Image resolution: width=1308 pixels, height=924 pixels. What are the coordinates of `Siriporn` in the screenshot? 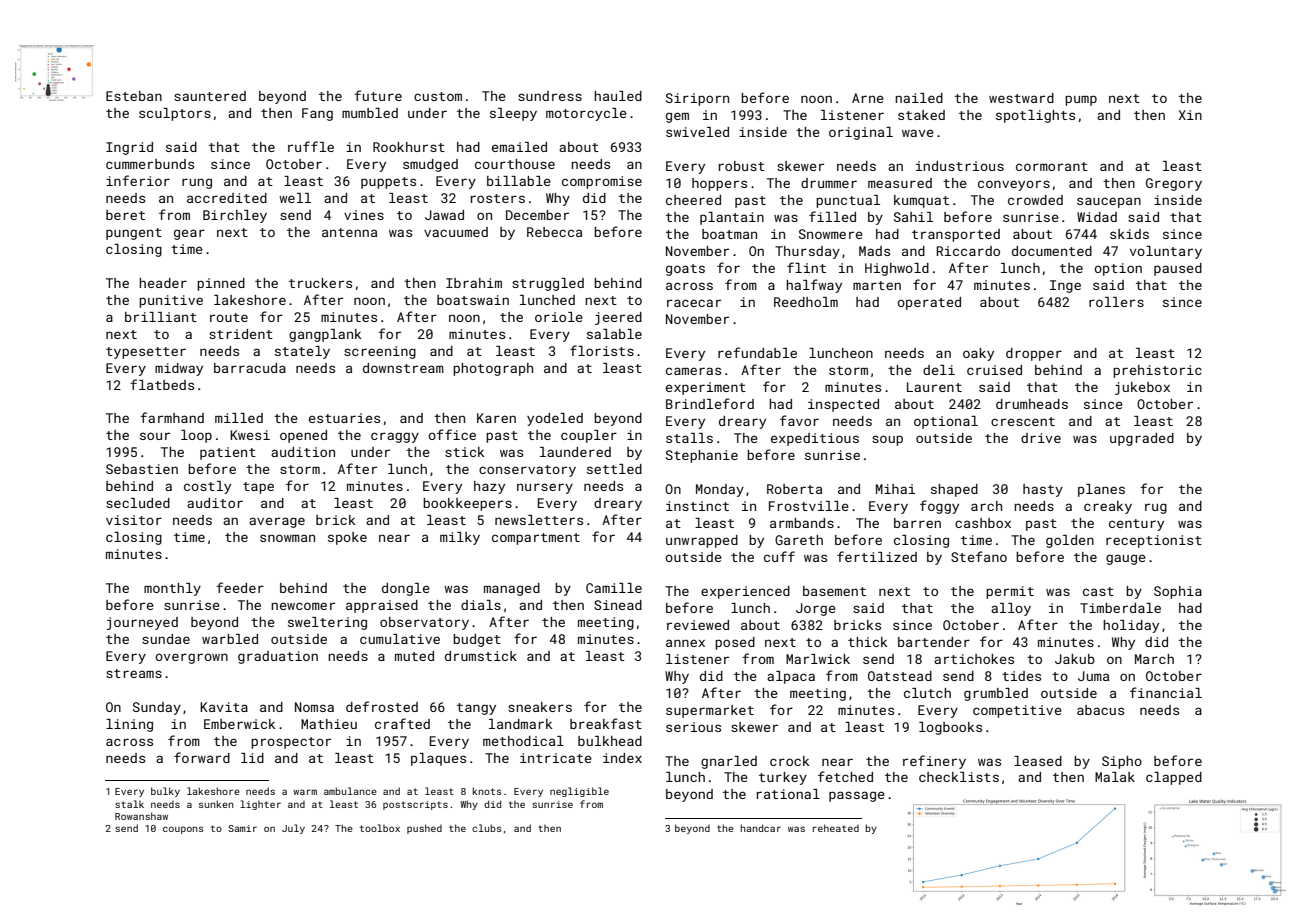 It's located at (697, 99).
